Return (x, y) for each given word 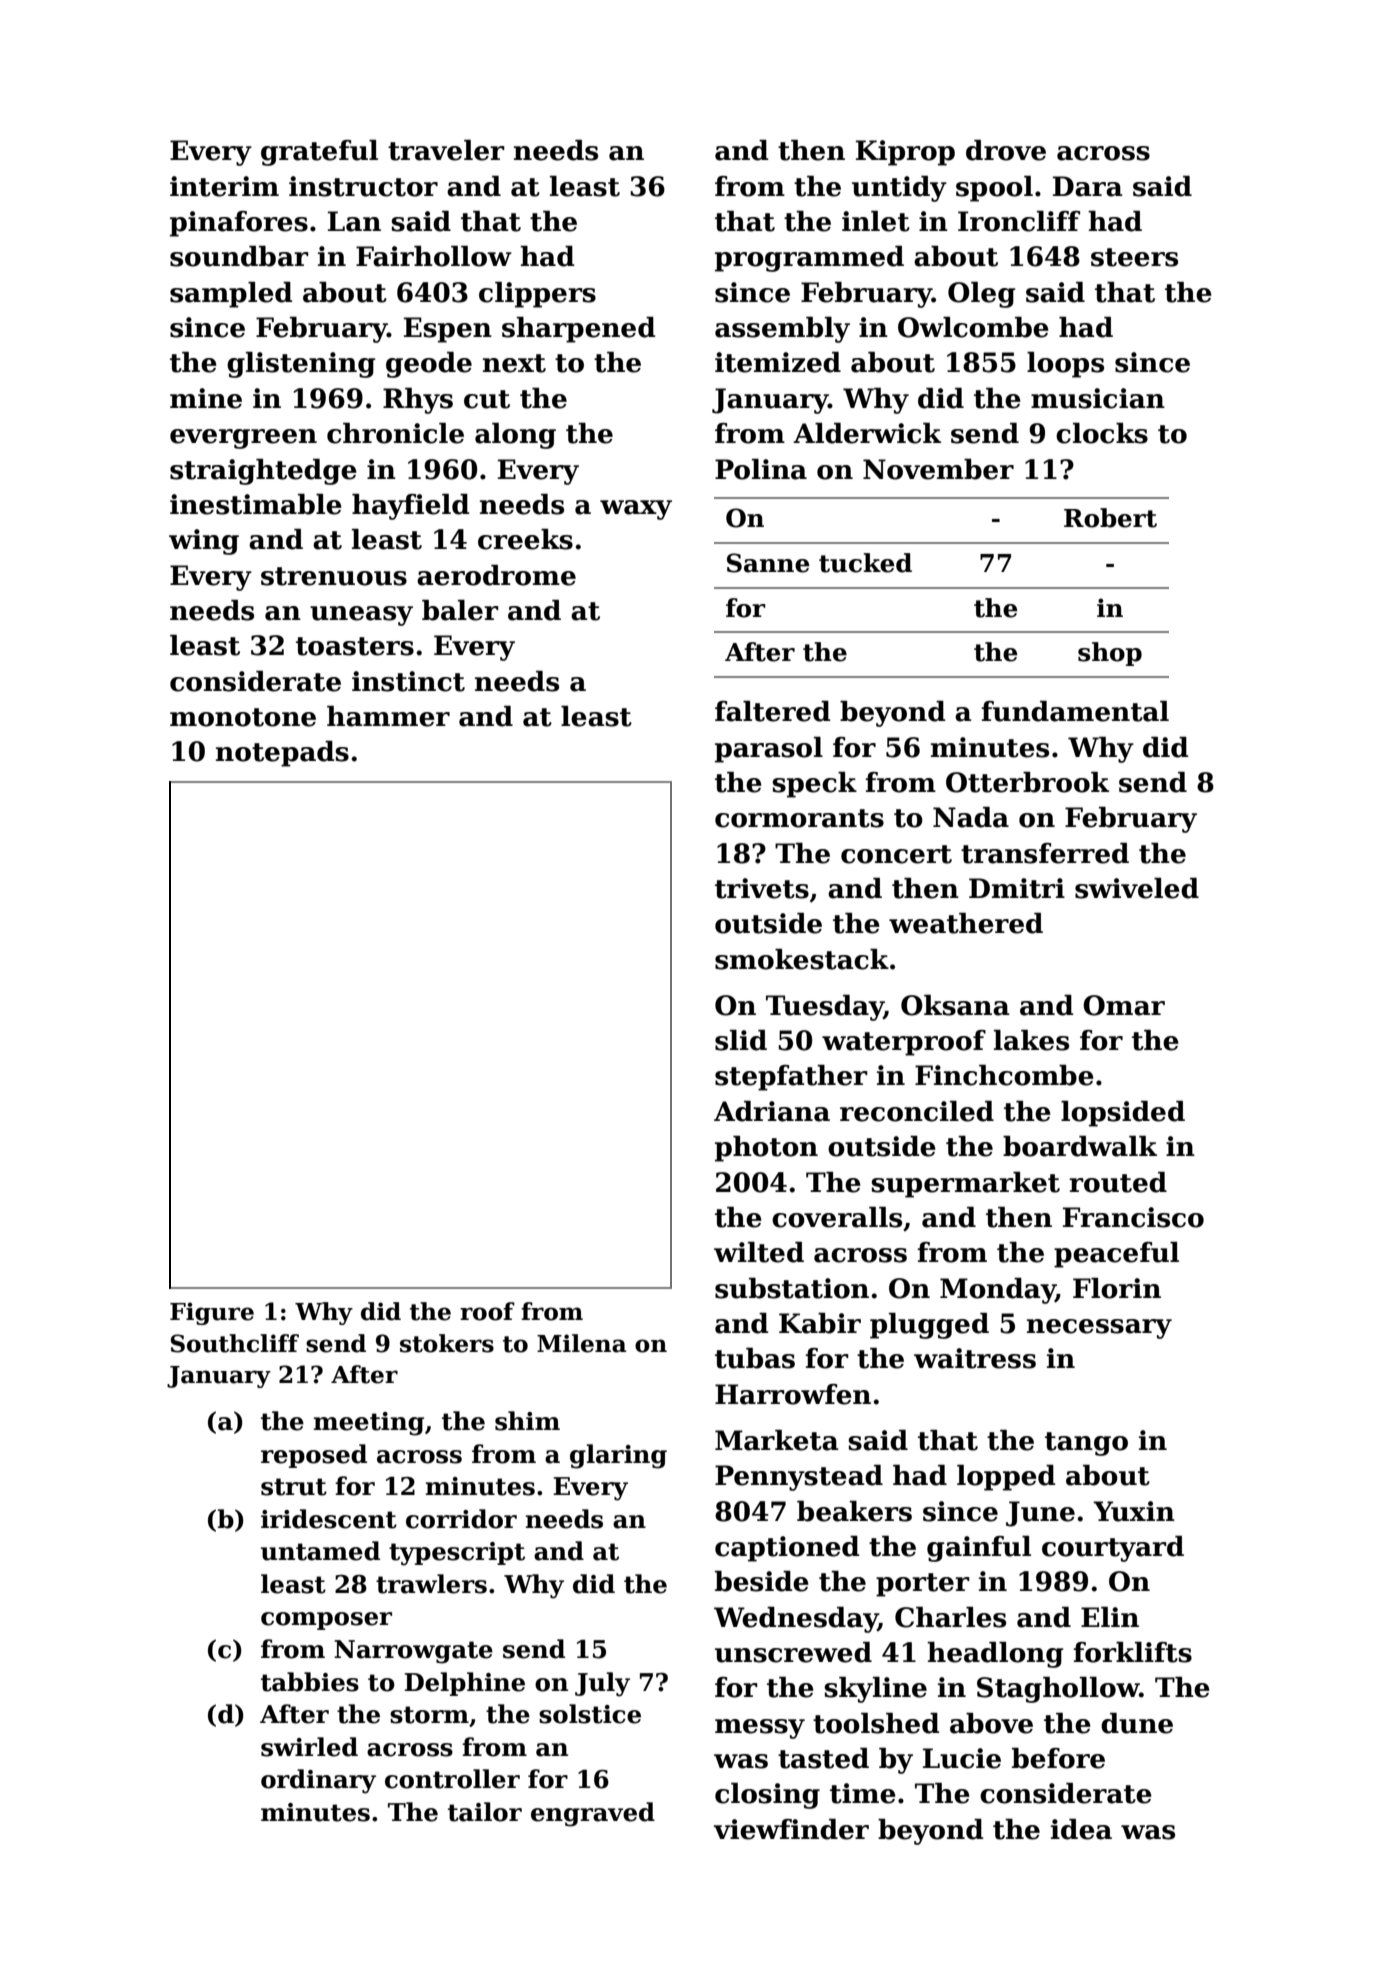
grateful (319, 153)
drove (1006, 150)
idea (1081, 1829)
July (602, 1684)
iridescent (329, 1519)
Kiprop (905, 153)
